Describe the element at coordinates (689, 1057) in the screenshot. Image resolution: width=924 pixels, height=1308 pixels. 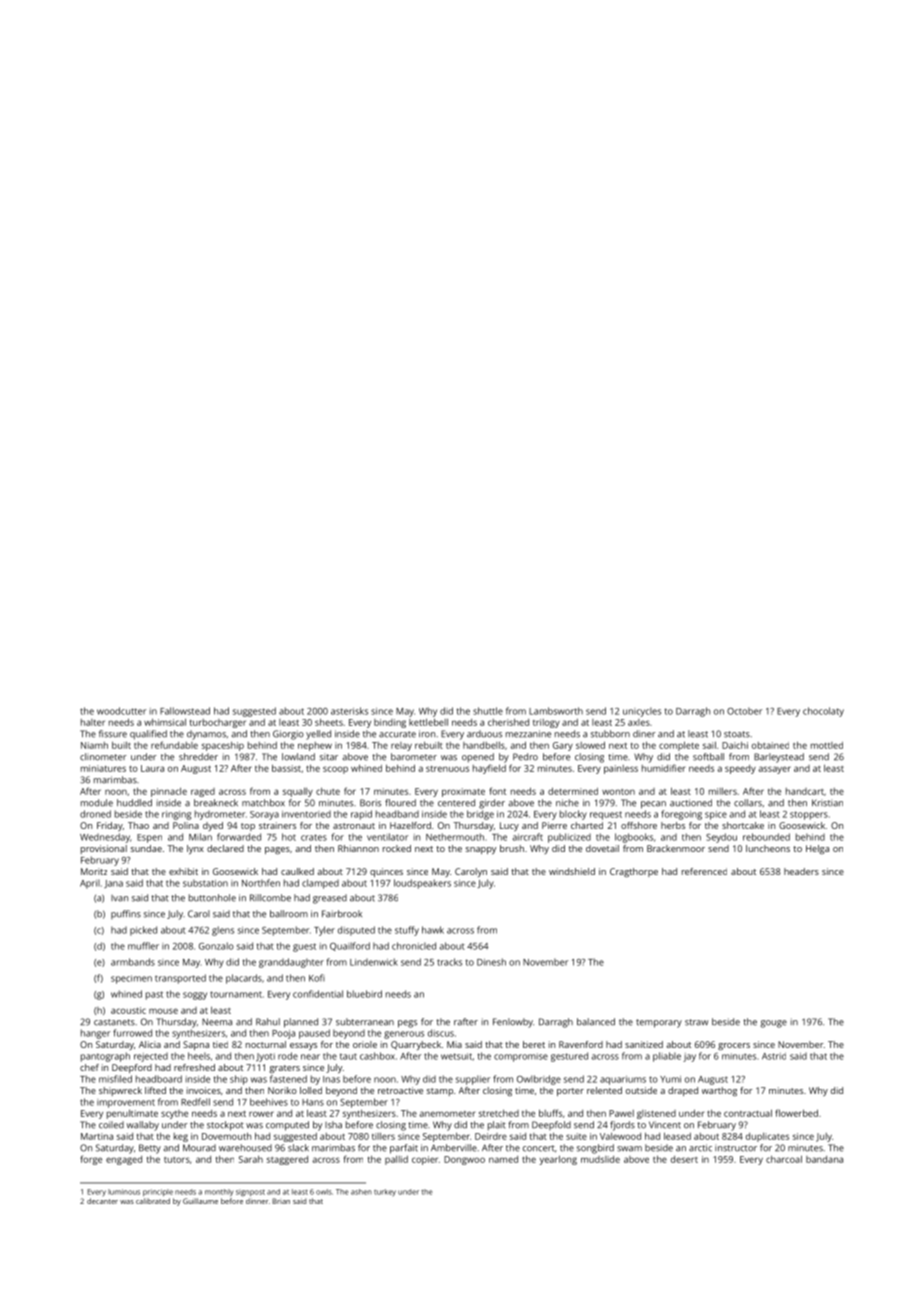
I see `jay` at that location.
